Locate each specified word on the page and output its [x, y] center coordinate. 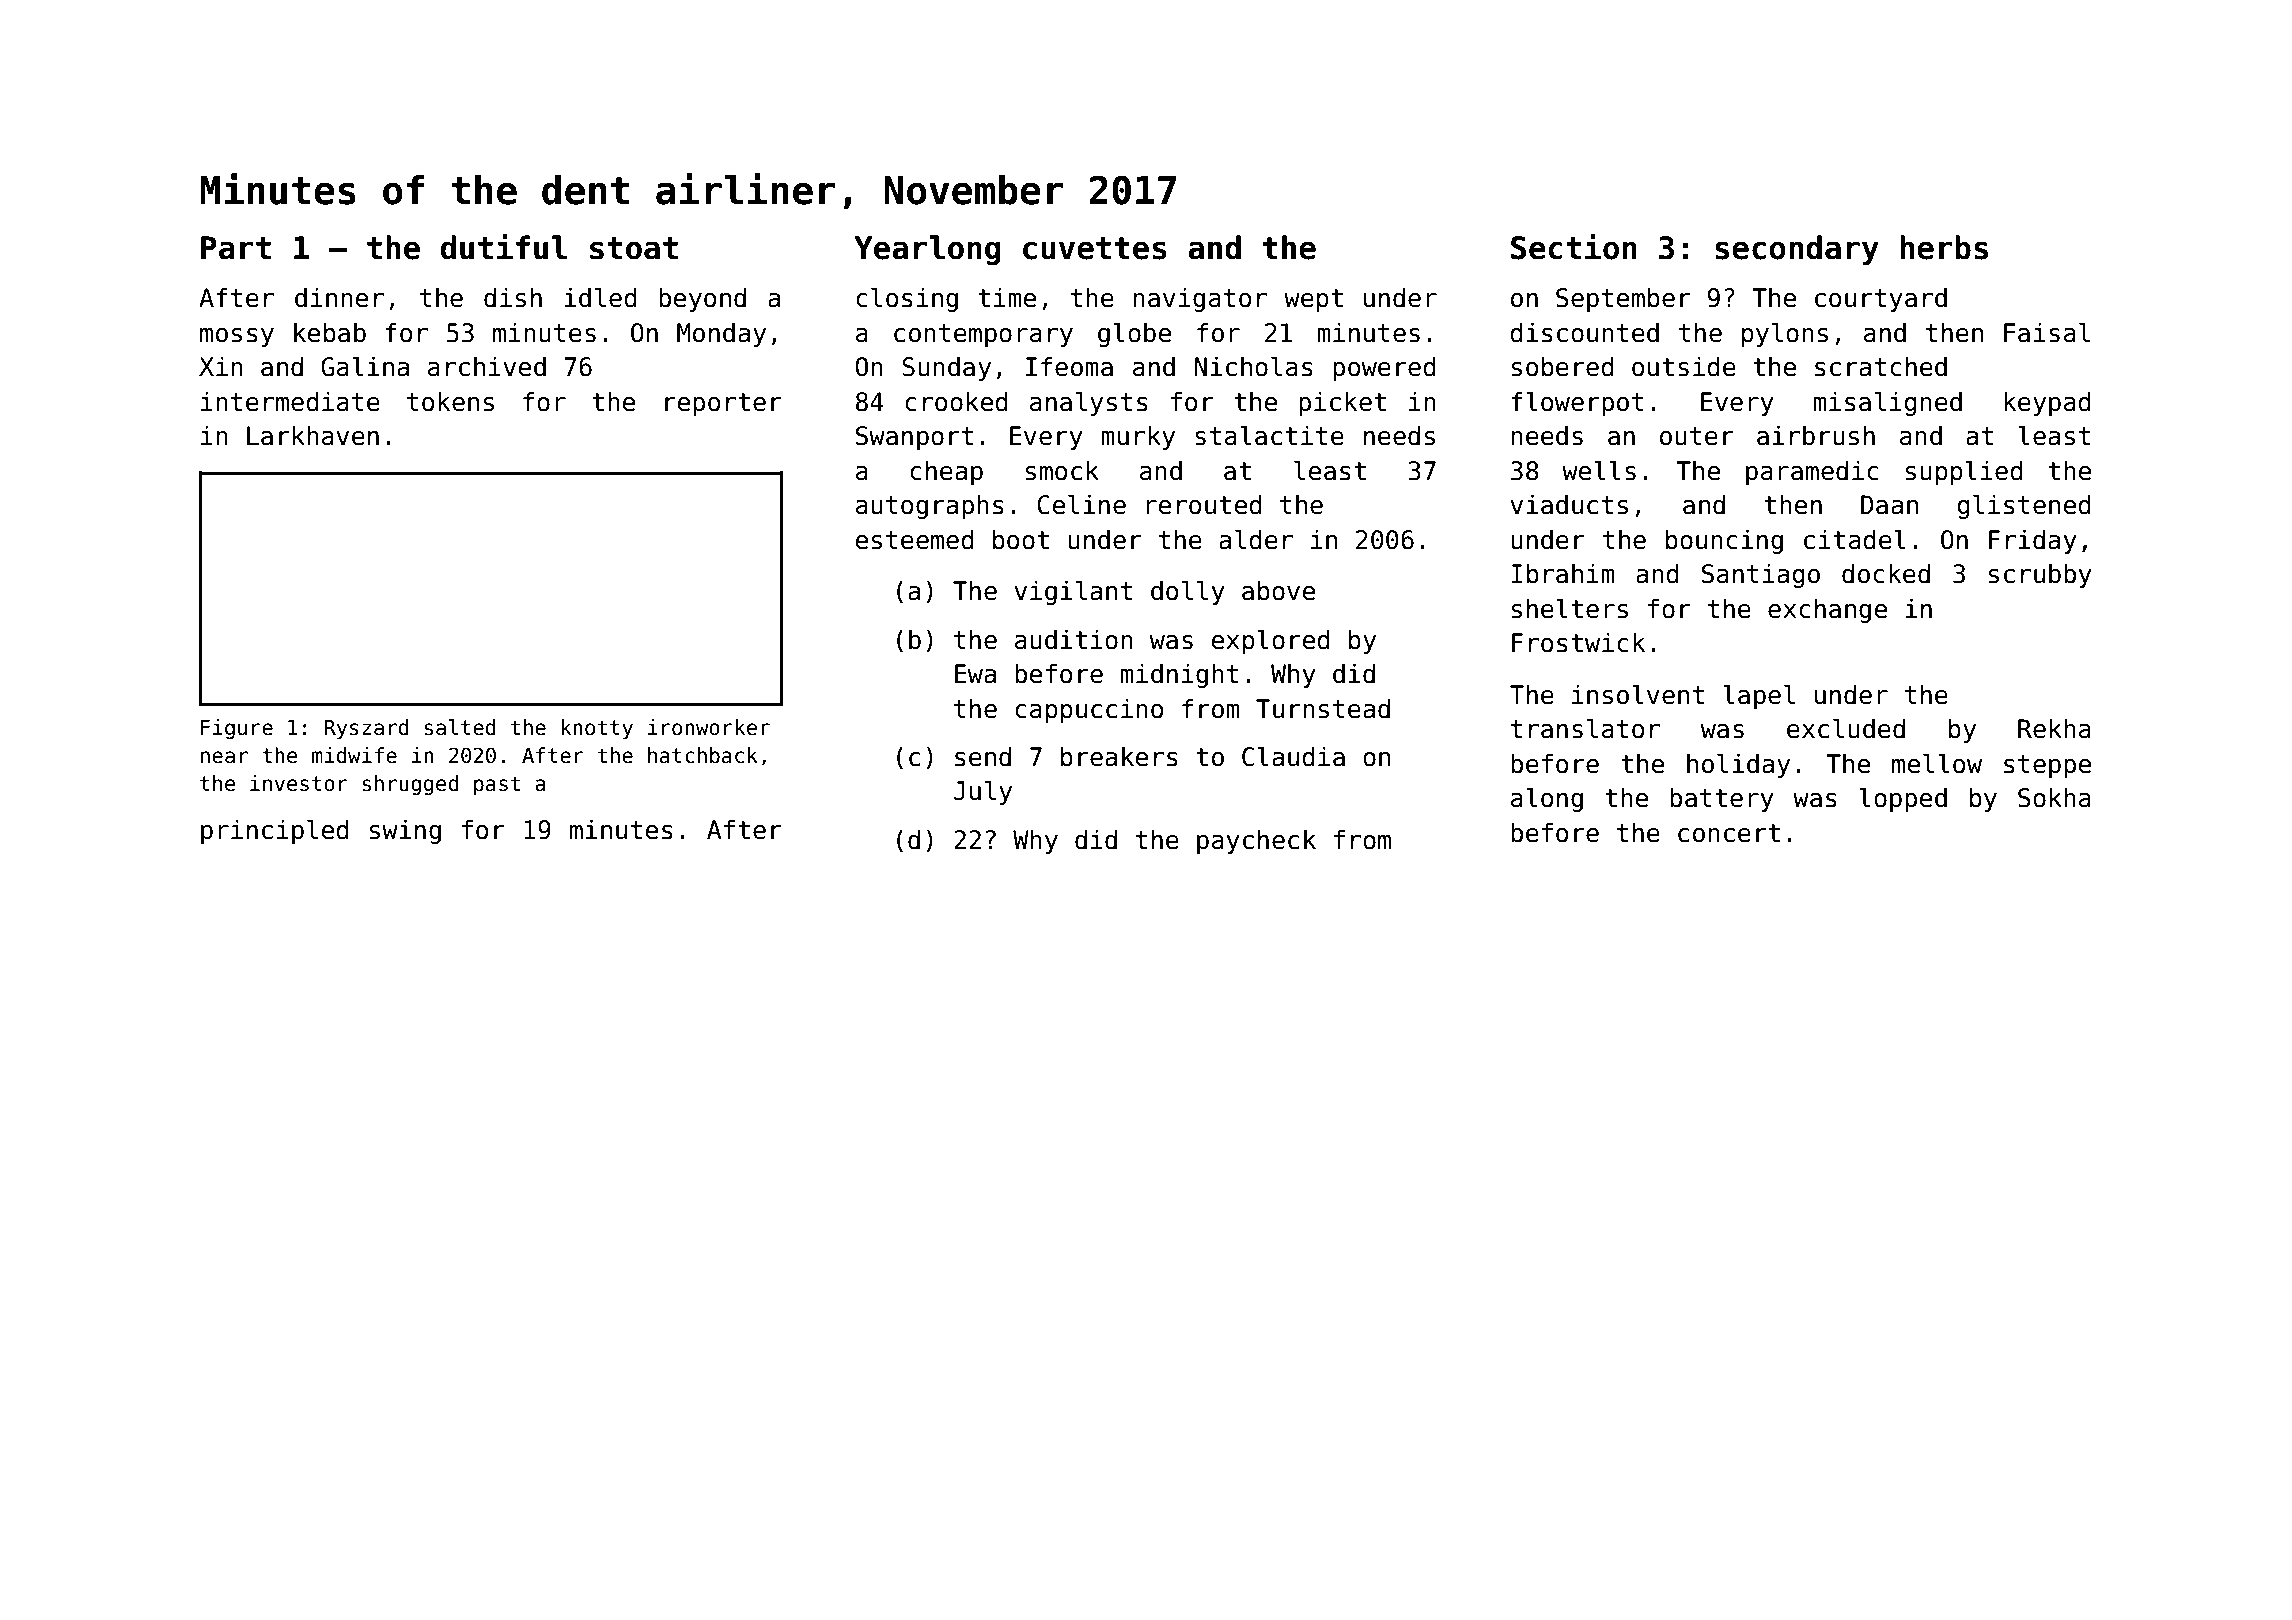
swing [405, 831]
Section [1574, 247]
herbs [1944, 247]
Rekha [2054, 728]
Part [236, 248]
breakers [1119, 756]
